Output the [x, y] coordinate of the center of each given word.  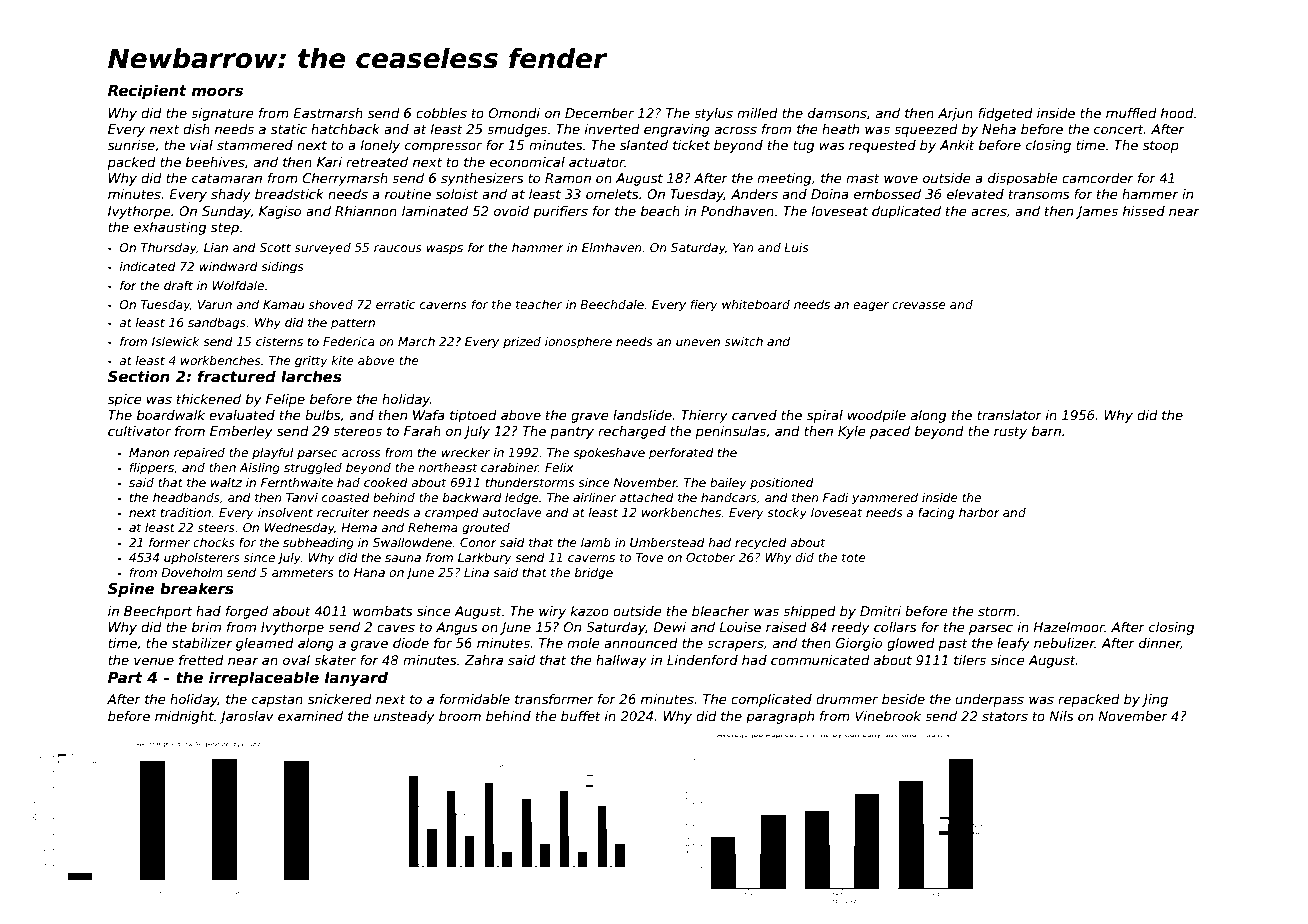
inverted [612, 129]
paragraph [780, 717]
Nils [1061, 716]
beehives [215, 162]
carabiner [510, 467]
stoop [1161, 146]
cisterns [279, 341]
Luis [796, 247]
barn [1046, 431]
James [1097, 212]
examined [310, 716]
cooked [386, 482]
